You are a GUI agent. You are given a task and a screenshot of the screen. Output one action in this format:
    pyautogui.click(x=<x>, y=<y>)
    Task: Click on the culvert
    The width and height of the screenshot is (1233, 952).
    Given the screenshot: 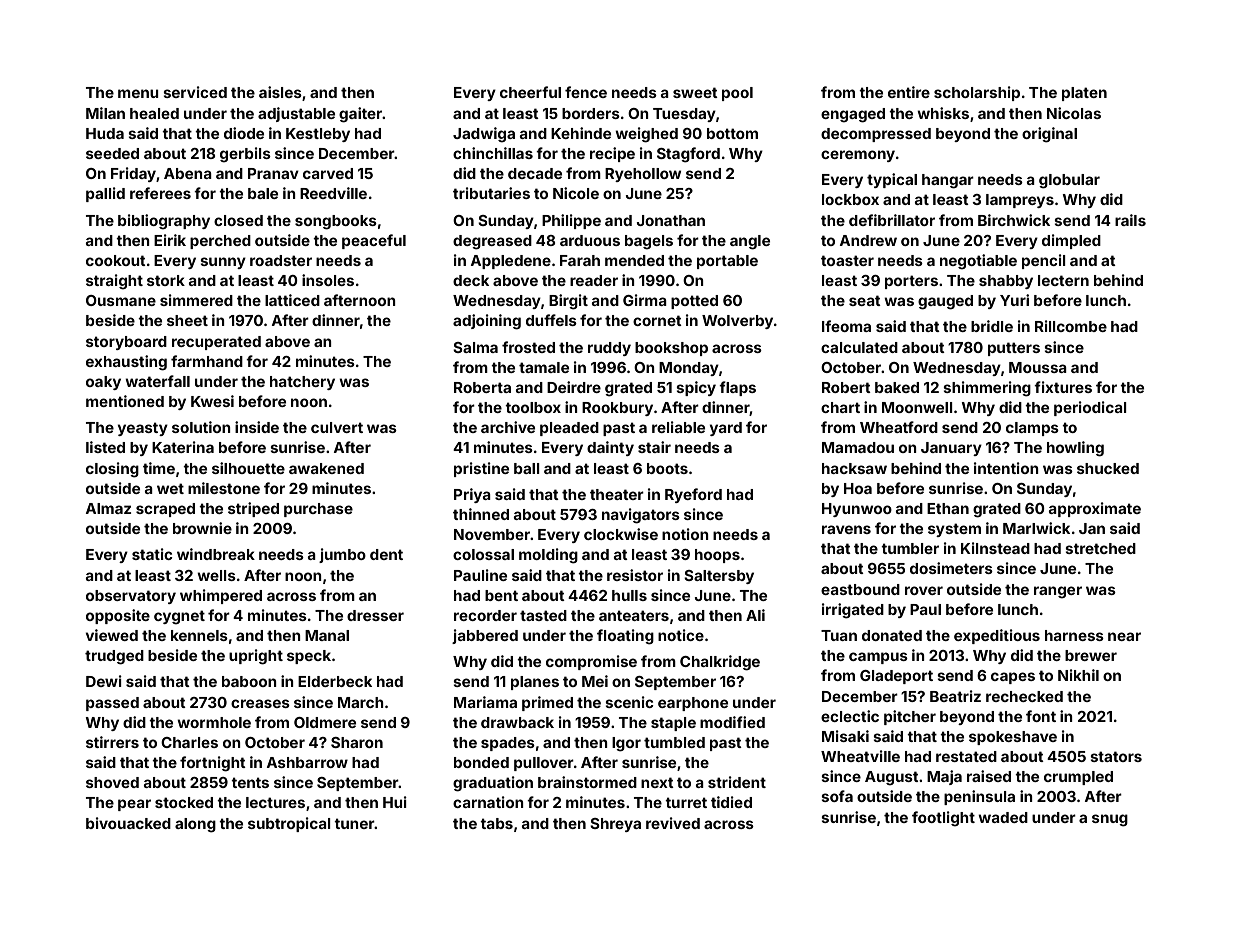 What is the action you would take?
    pyautogui.click(x=337, y=427)
